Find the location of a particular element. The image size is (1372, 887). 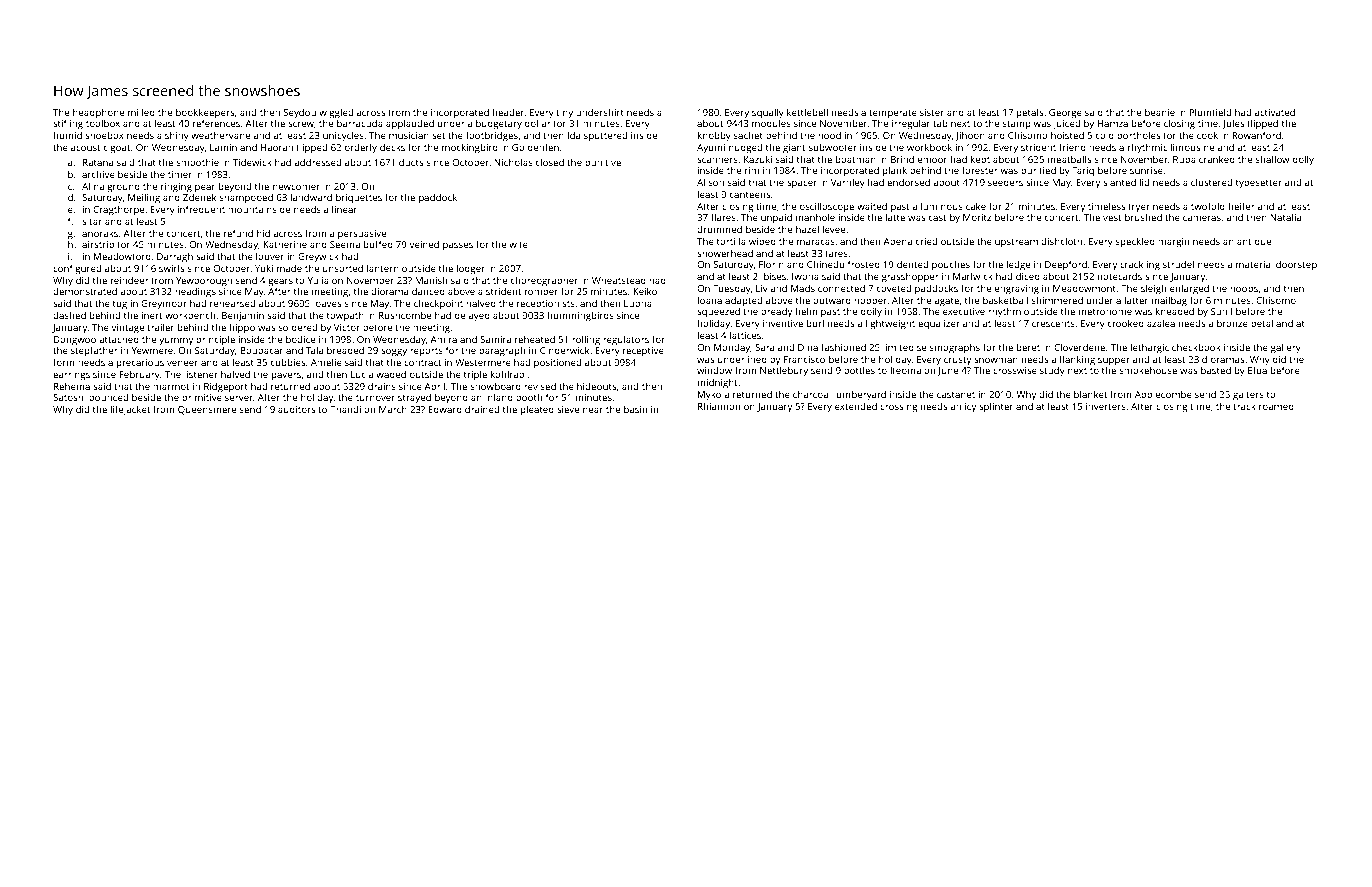

Florin is located at coordinates (771, 264).
